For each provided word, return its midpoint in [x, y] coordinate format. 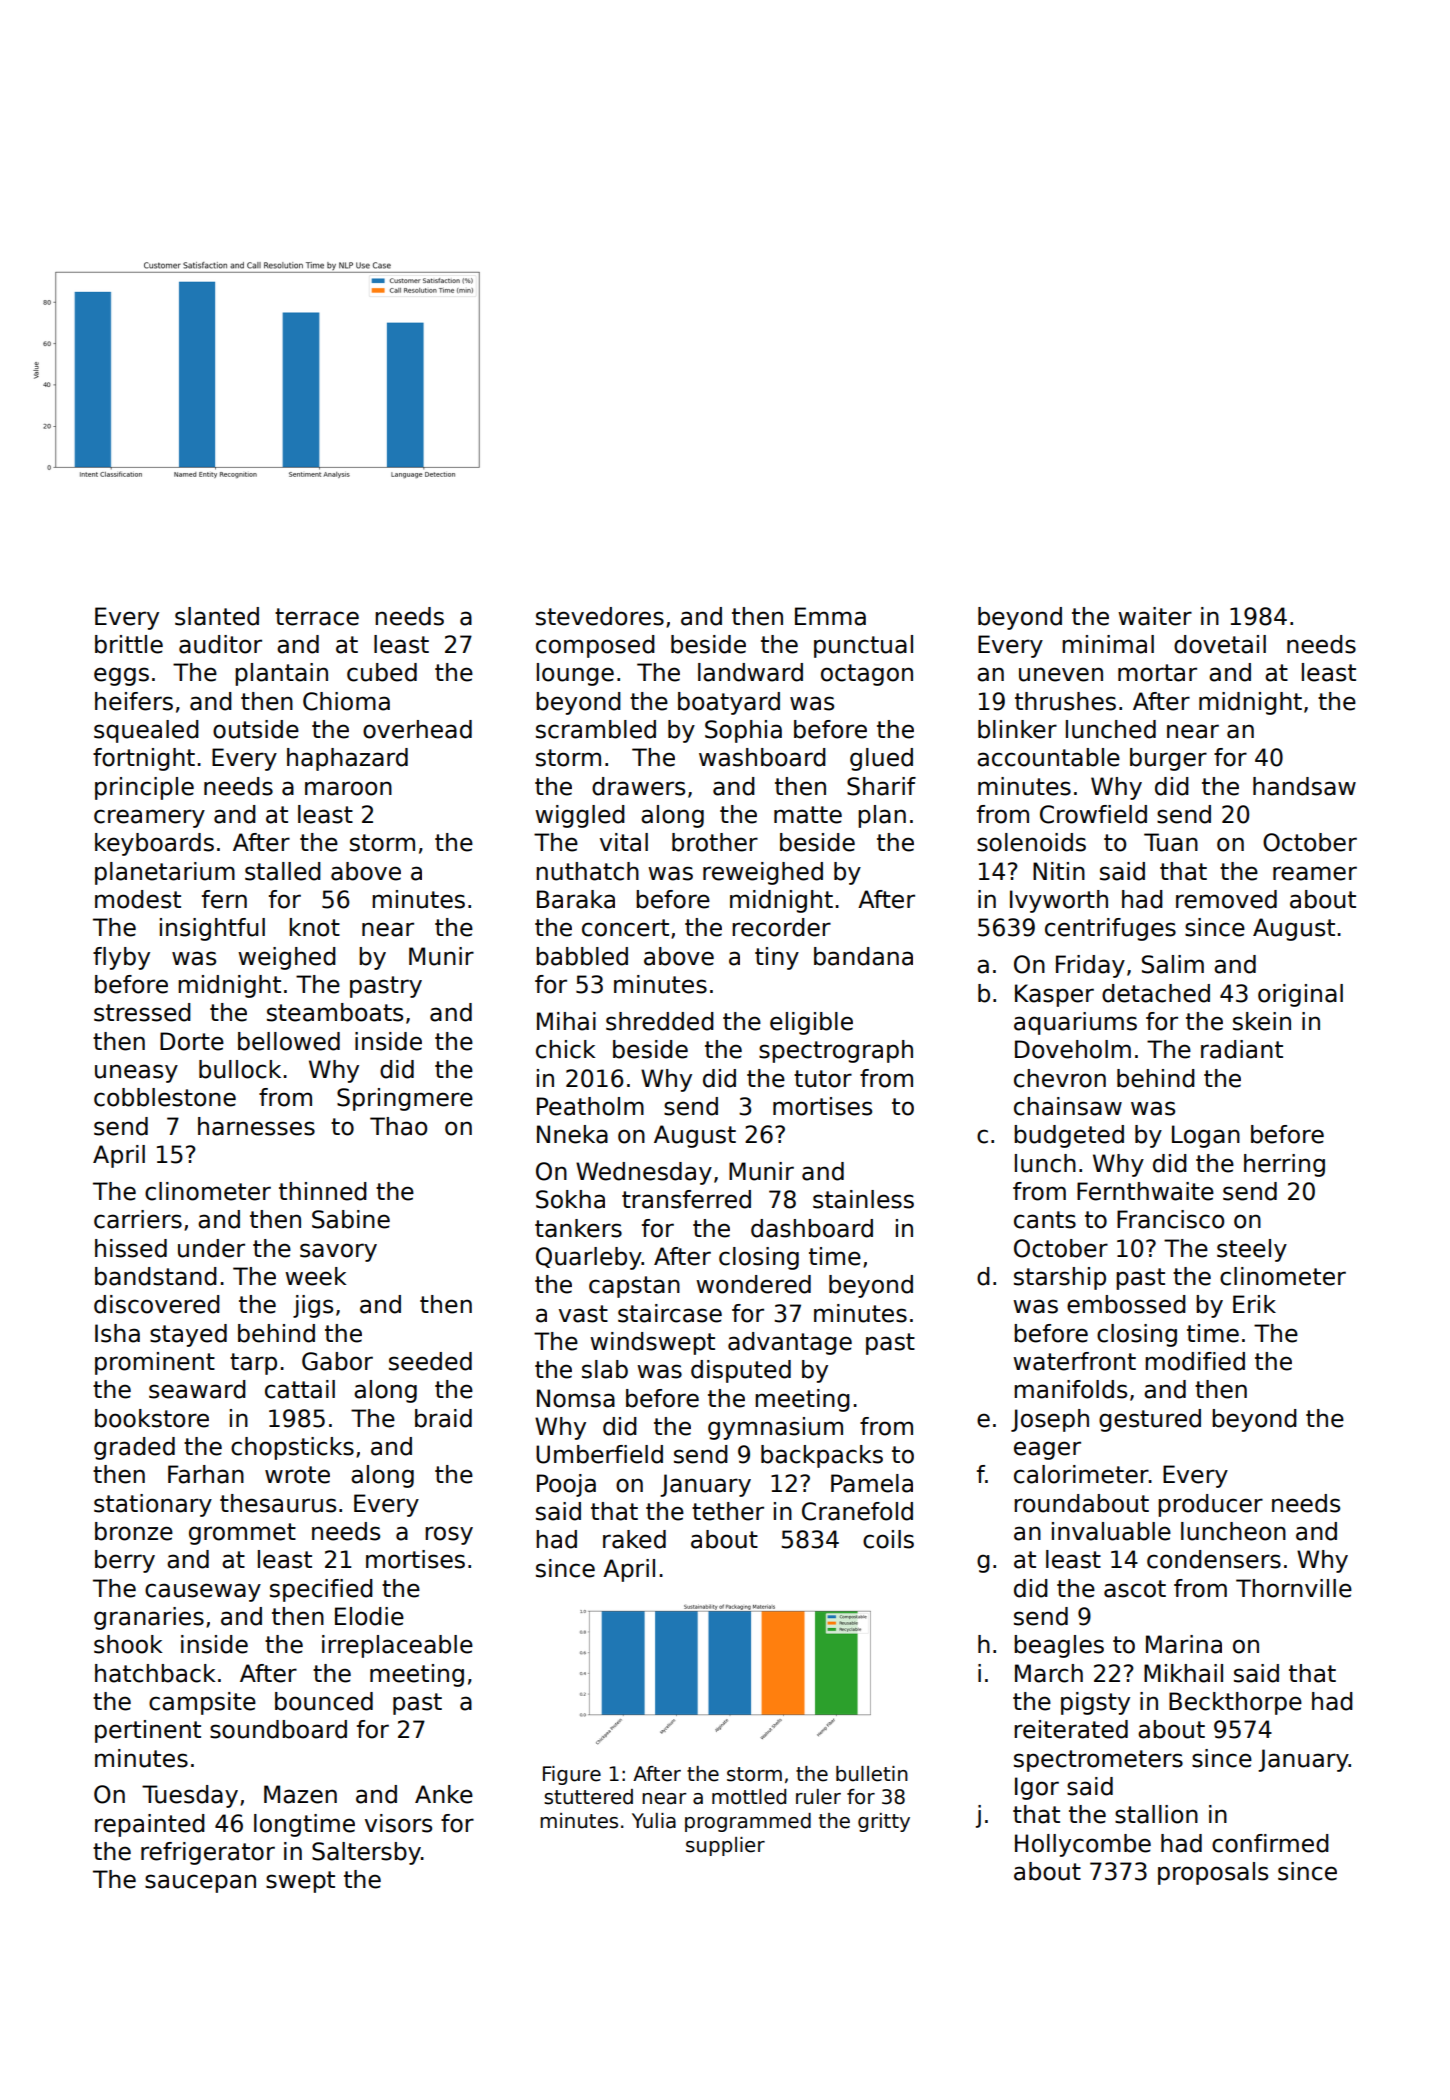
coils [888, 1539]
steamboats [335, 1012]
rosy [449, 1535]
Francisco [1170, 1219]
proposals [1213, 1873]
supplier [725, 1846]
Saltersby [366, 1853]
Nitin [1059, 871]
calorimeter [1081, 1474]
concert [625, 928]
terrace [317, 617]
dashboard [812, 1228]
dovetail [1220, 644]
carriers [138, 1219]
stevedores [600, 616]
